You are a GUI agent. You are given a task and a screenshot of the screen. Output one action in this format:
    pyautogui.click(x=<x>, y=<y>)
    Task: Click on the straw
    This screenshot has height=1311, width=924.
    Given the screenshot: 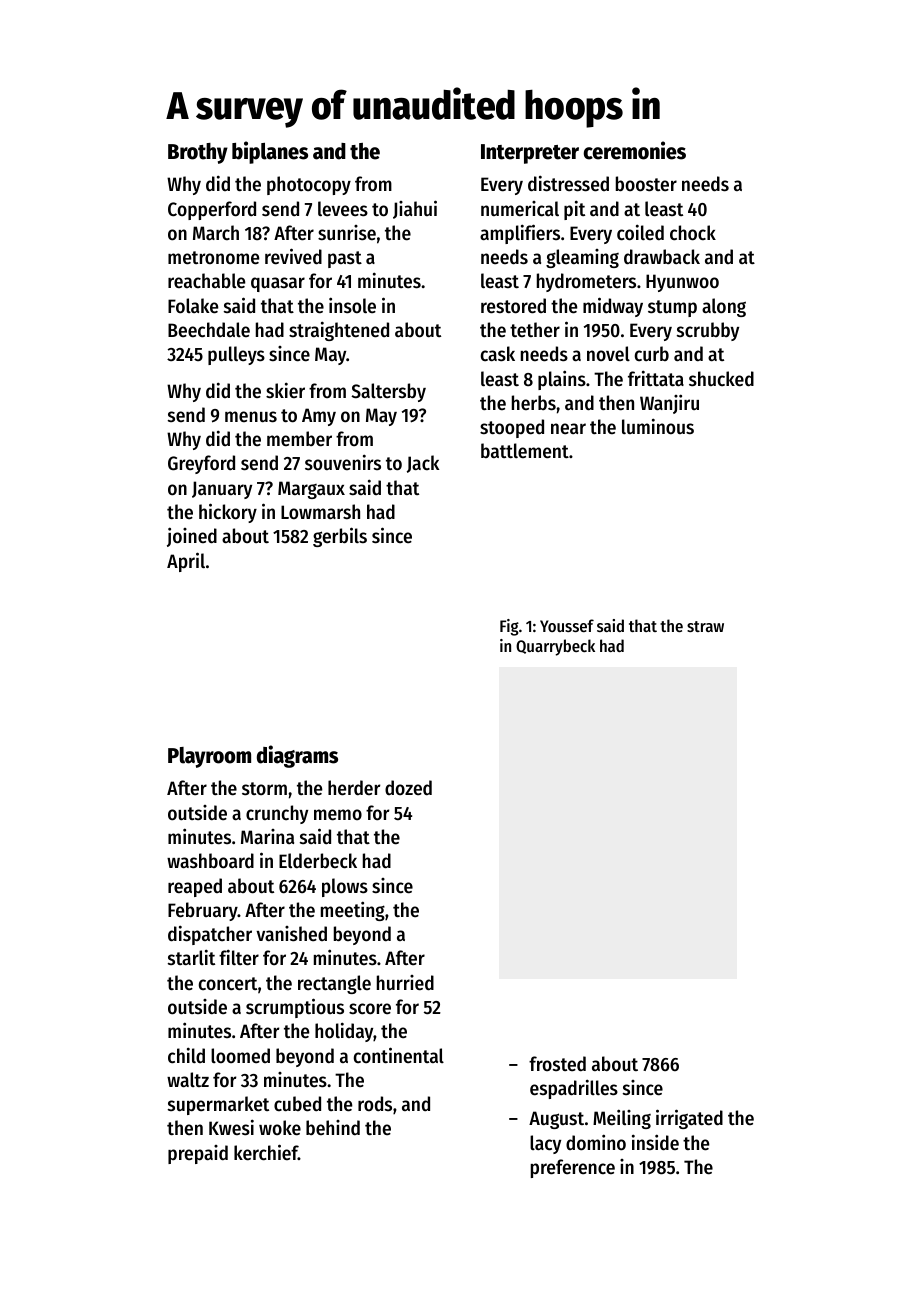 What is the action you would take?
    pyautogui.click(x=705, y=626)
